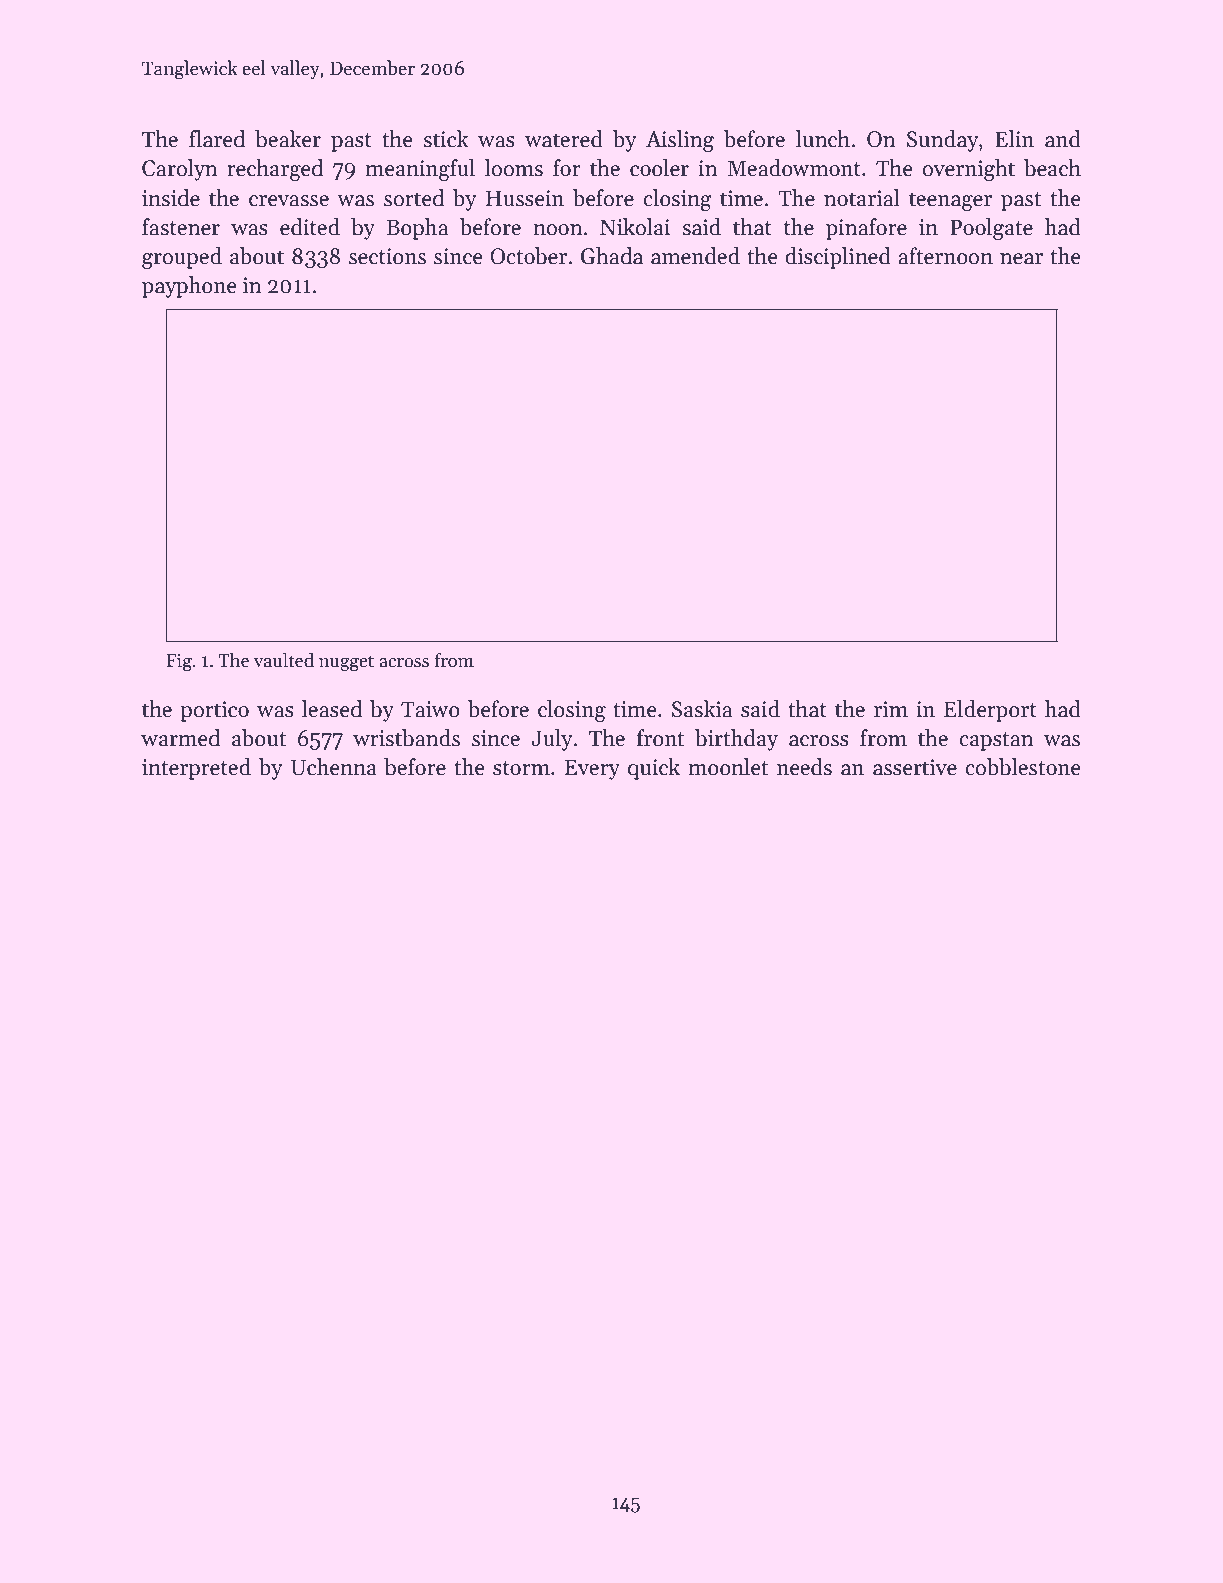 This screenshot has height=1583, width=1223. What do you see at coordinates (283, 660) in the screenshot?
I see `vaulted` at bounding box center [283, 660].
